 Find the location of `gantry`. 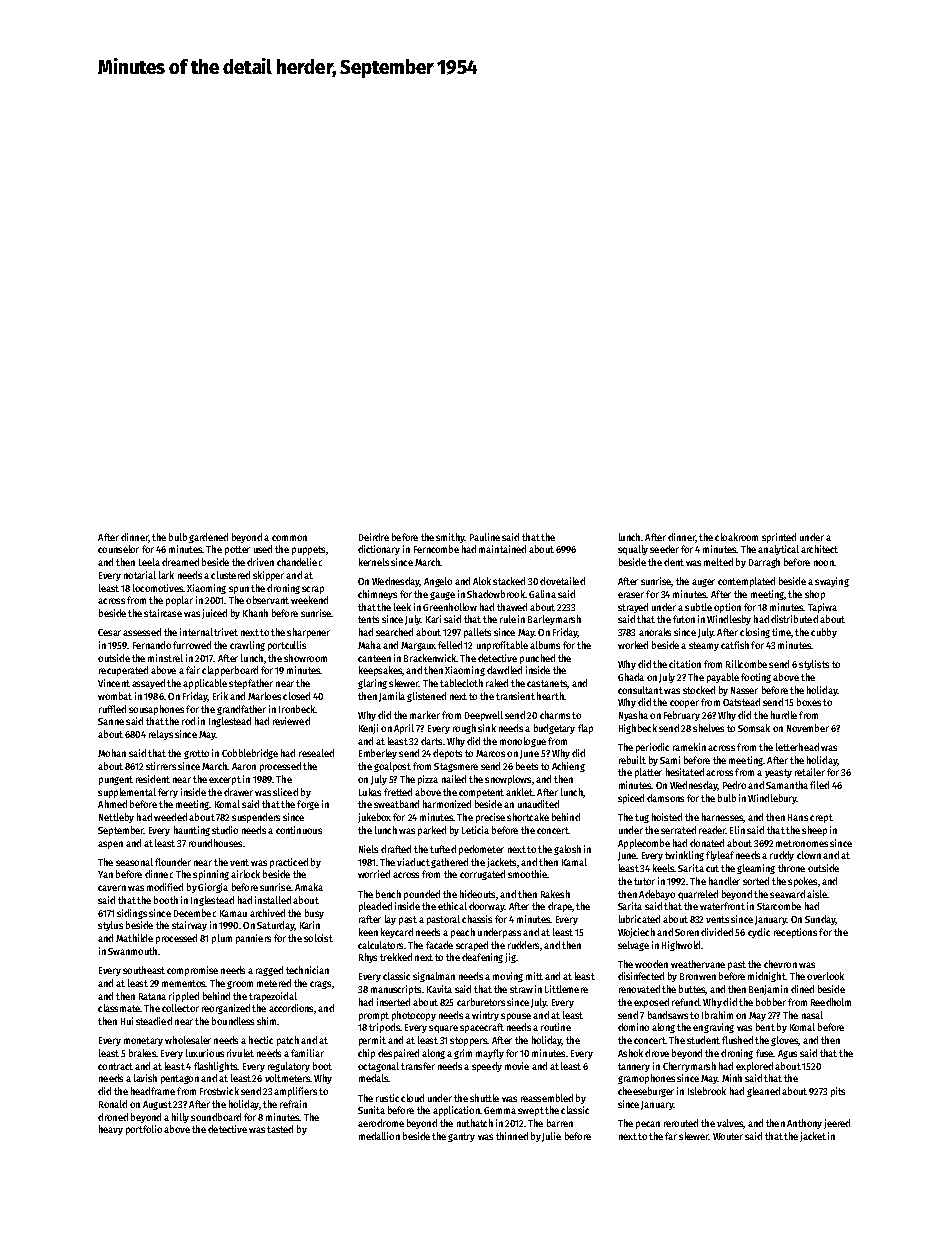

gantry is located at coordinates (461, 1137).
